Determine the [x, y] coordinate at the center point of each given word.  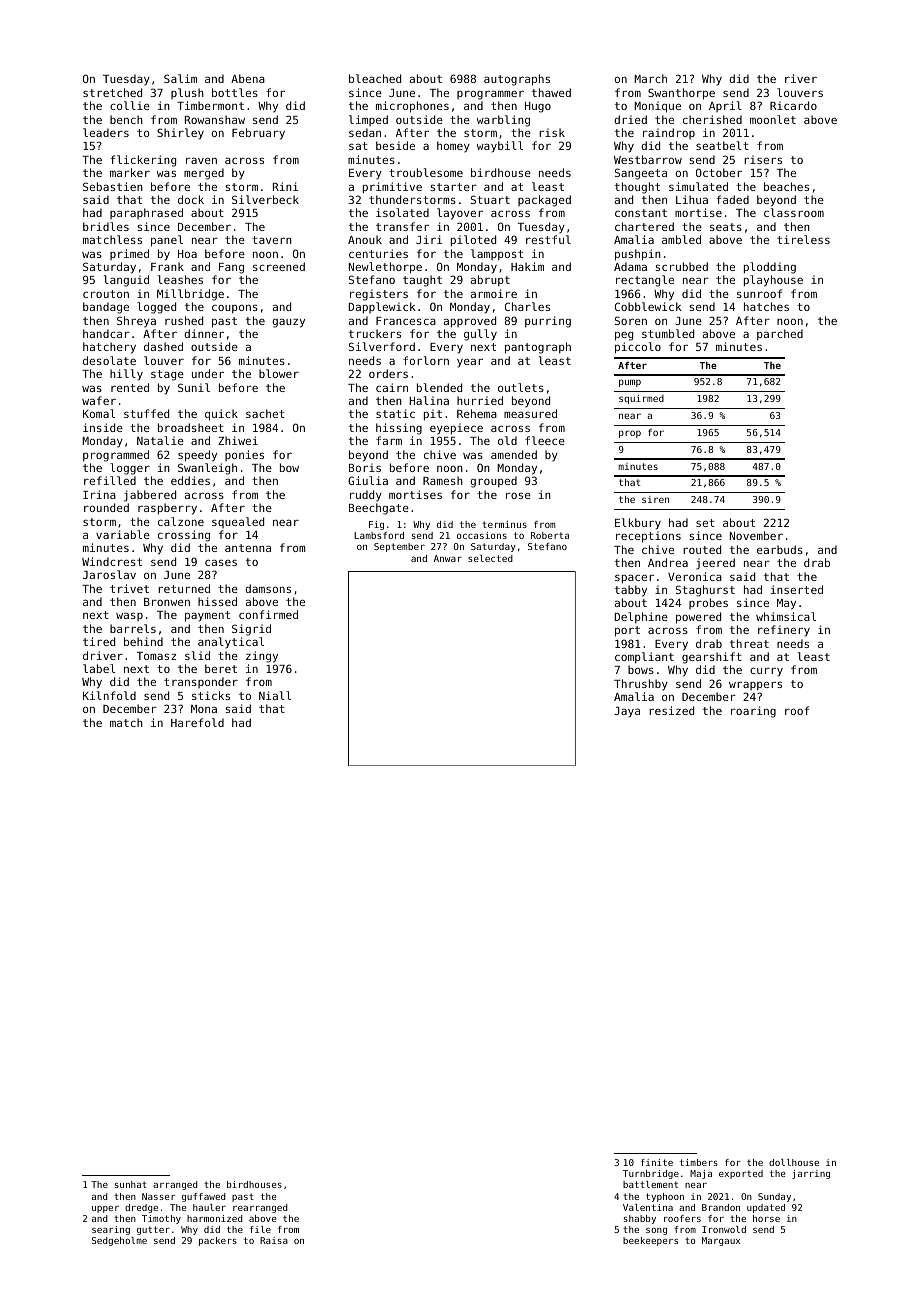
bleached [375, 78]
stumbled [668, 333]
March [650, 78]
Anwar [448, 558]
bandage [106, 308]
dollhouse [794, 1162]
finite [657, 1162]
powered [698, 618]
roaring [753, 712]
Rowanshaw [215, 119]
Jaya [627, 712]
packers [218, 1241]
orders [388, 373]
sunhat [131, 1184]
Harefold [197, 722]
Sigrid [251, 630]
